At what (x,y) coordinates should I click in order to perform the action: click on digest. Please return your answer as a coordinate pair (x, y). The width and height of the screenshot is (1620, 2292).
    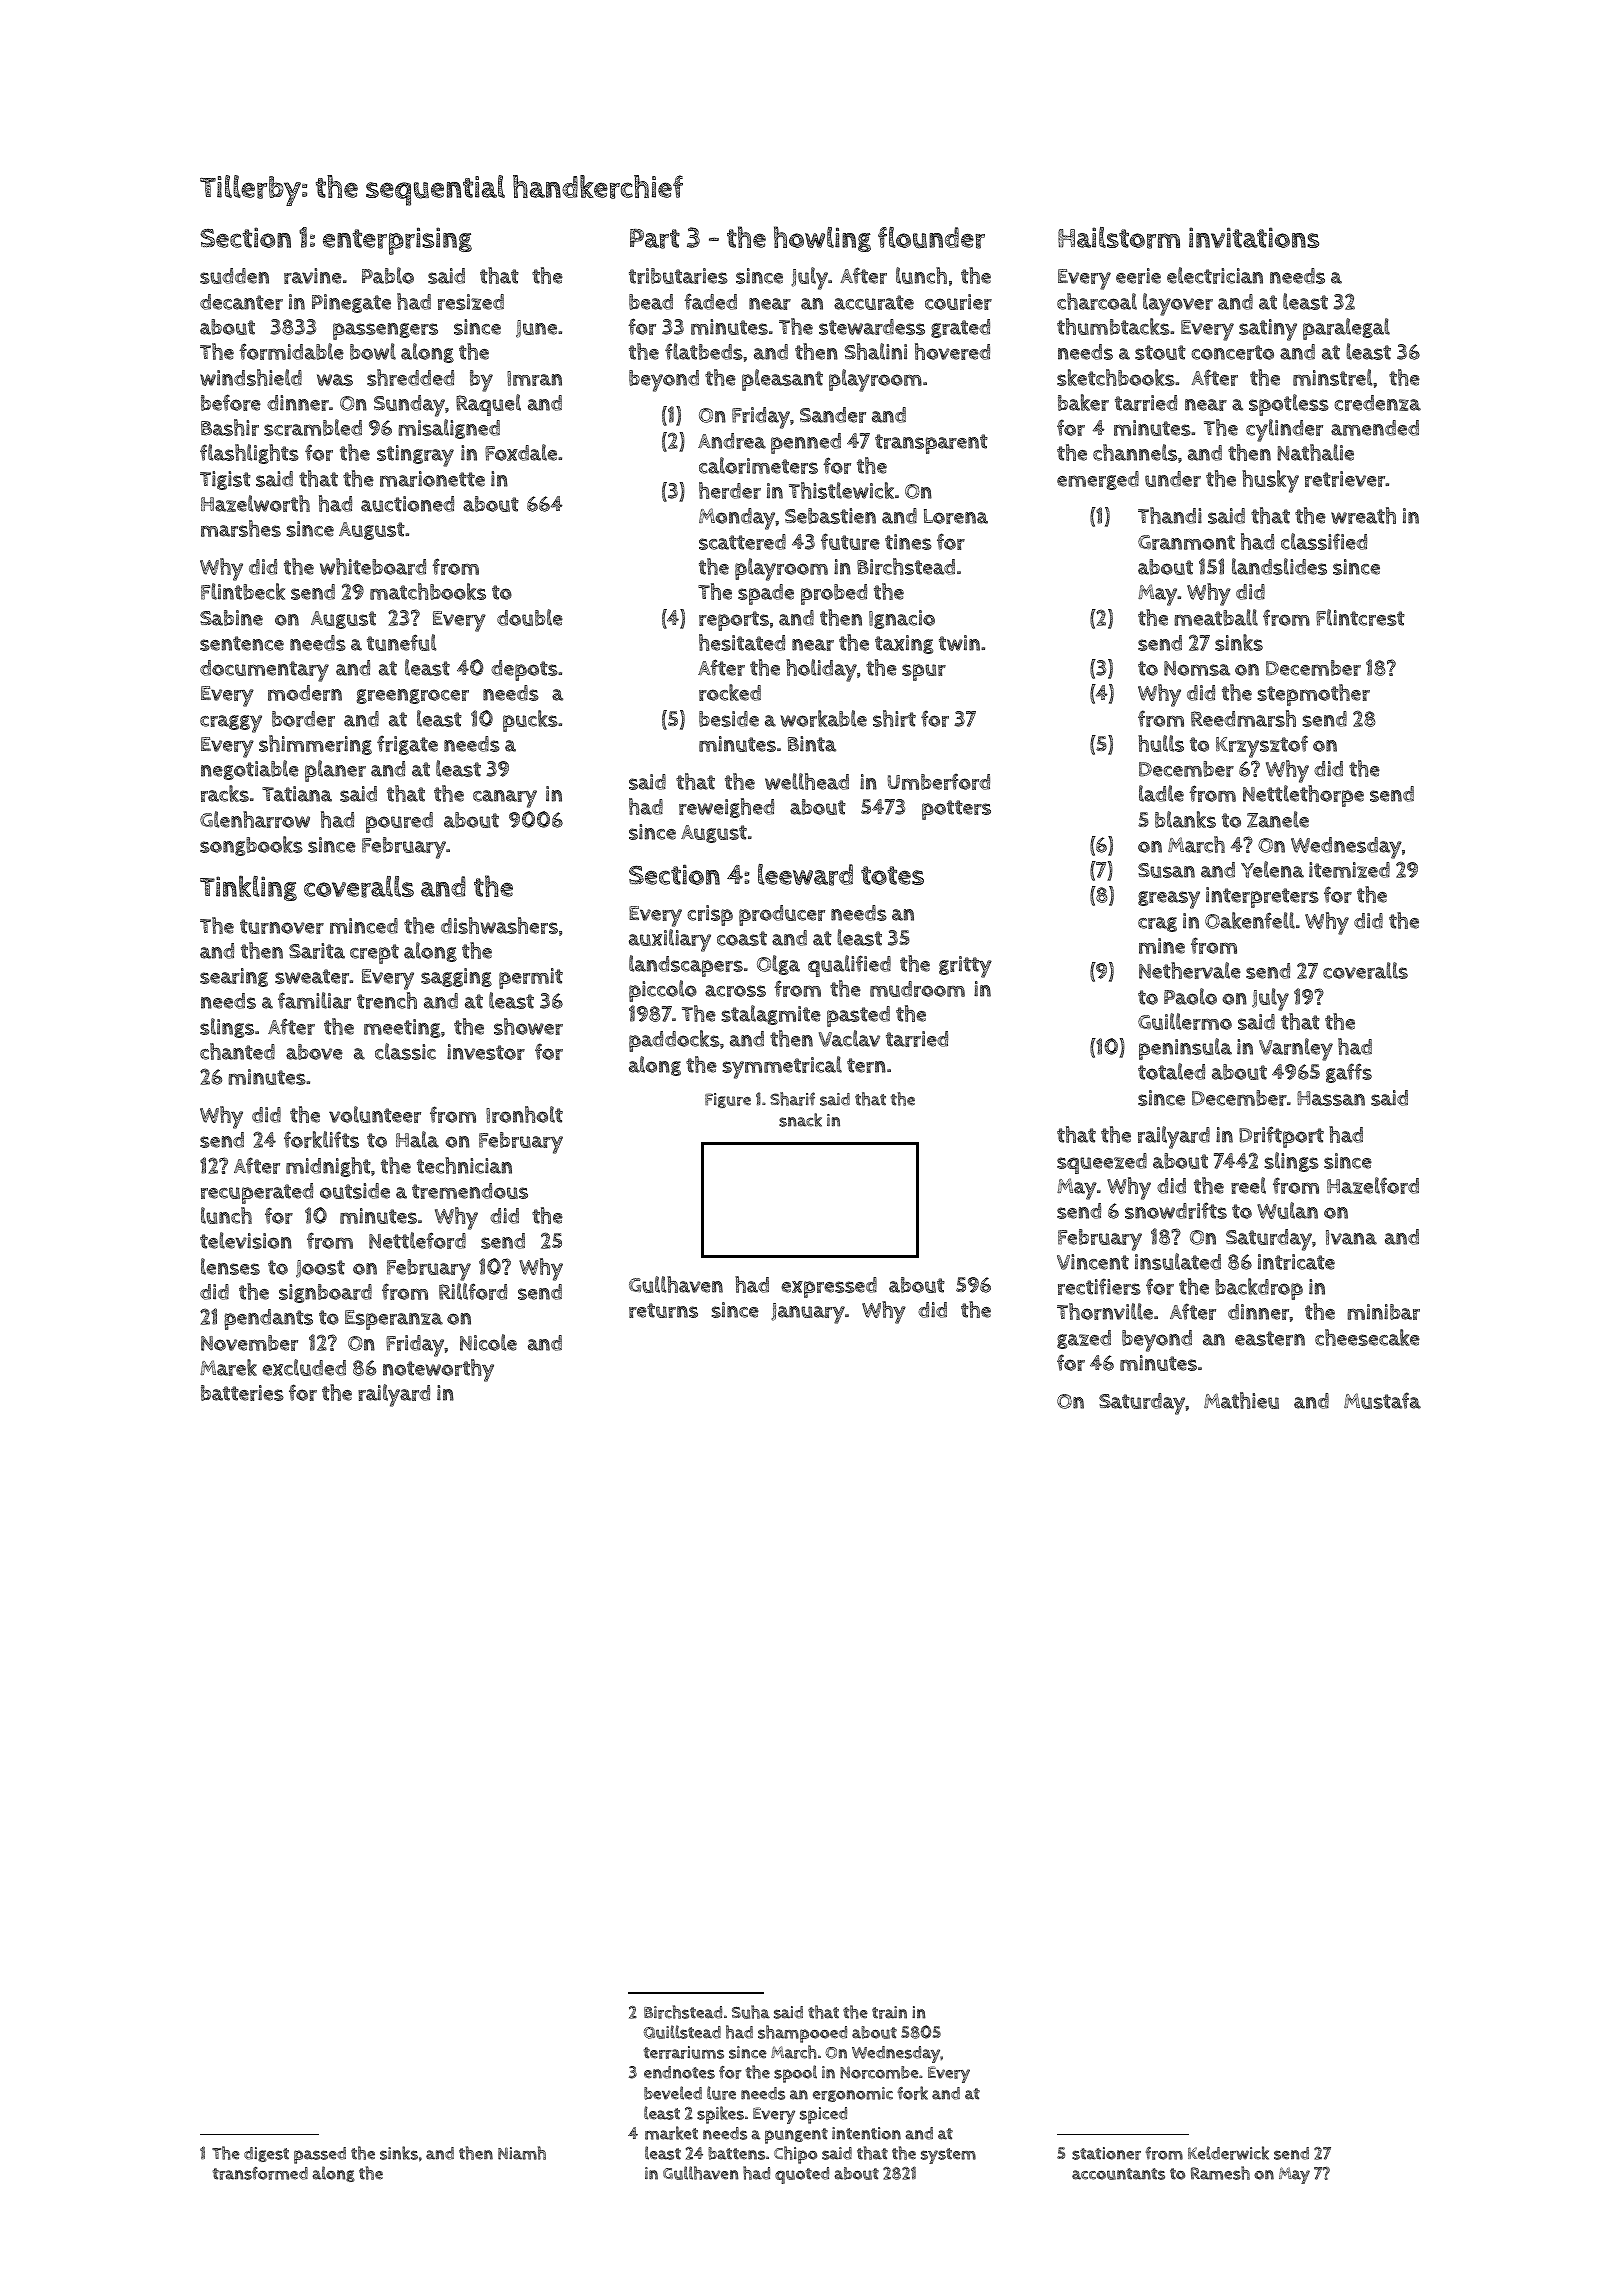
    Looking at the image, I should click on (266, 2154).
